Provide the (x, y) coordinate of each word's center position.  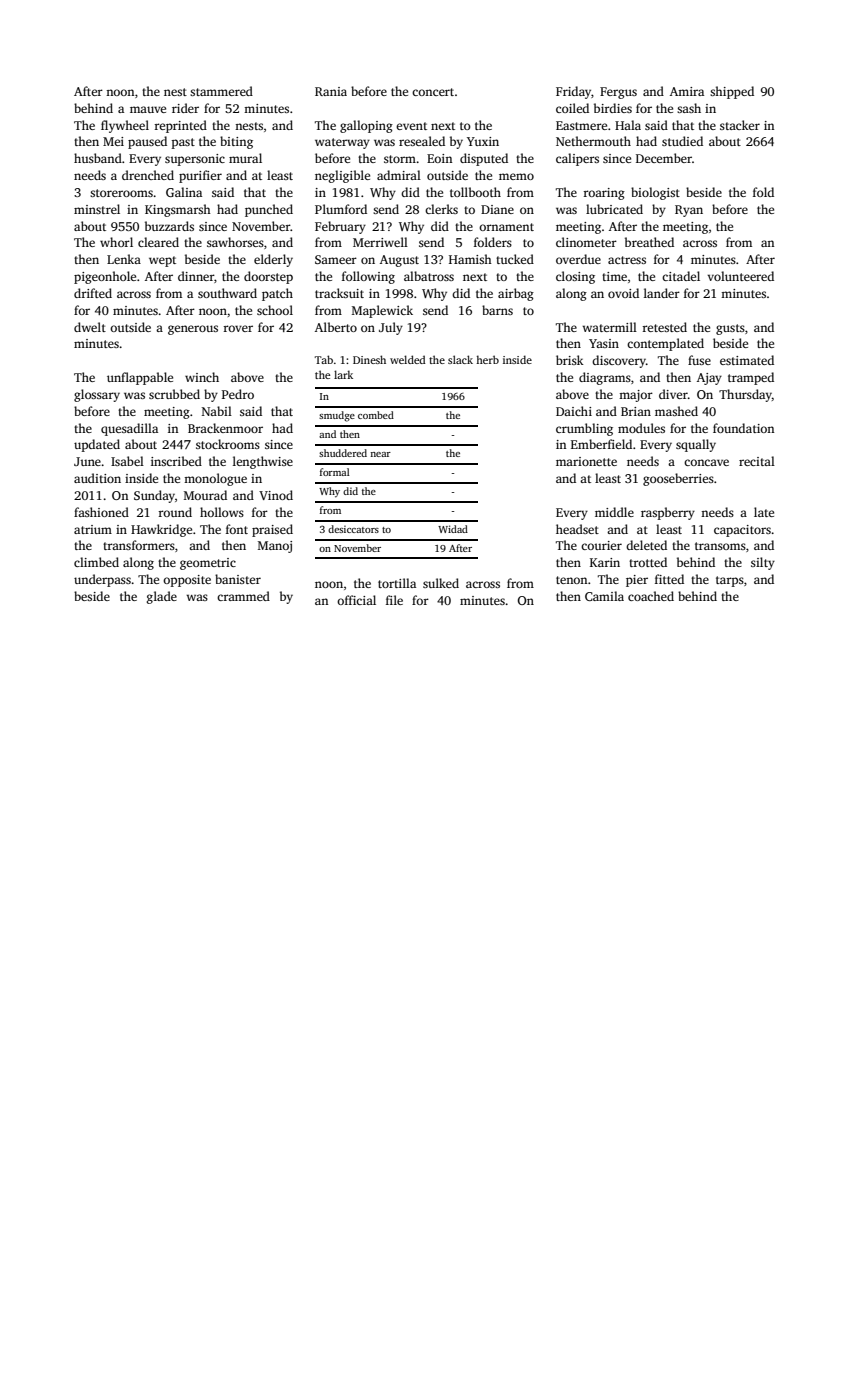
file (394, 600)
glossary (97, 395)
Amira (687, 91)
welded (408, 359)
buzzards (169, 226)
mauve (148, 109)
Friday (573, 92)
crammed (243, 596)
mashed (676, 411)
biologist (655, 193)
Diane (497, 209)
